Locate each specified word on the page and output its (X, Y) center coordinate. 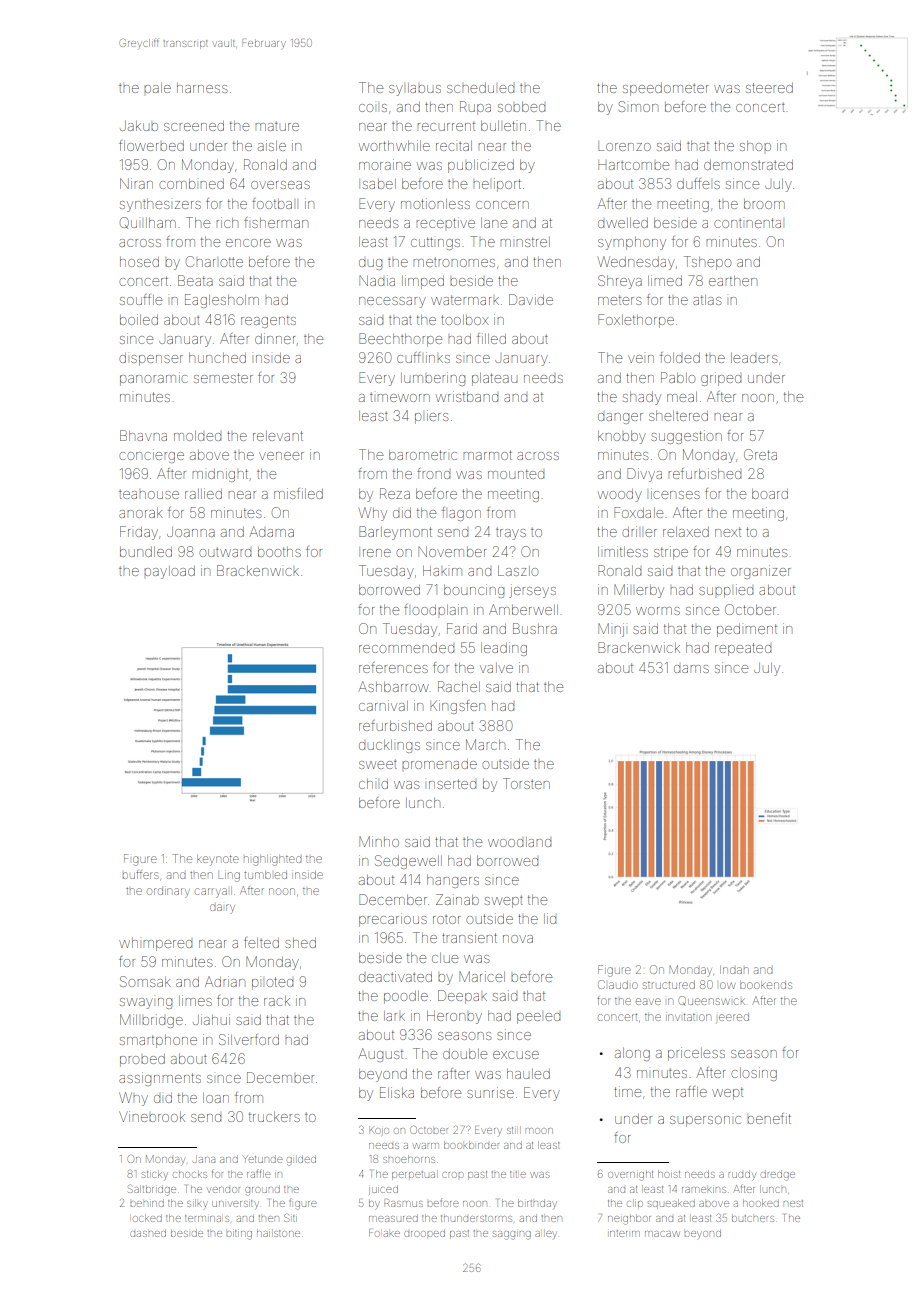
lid (550, 918)
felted (261, 942)
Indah (734, 970)
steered (769, 88)
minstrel (525, 242)
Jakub (139, 126)
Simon (638, 106)
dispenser (151, 359)
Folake (384, 1233)
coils (373, 108)
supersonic (705, 1121)
